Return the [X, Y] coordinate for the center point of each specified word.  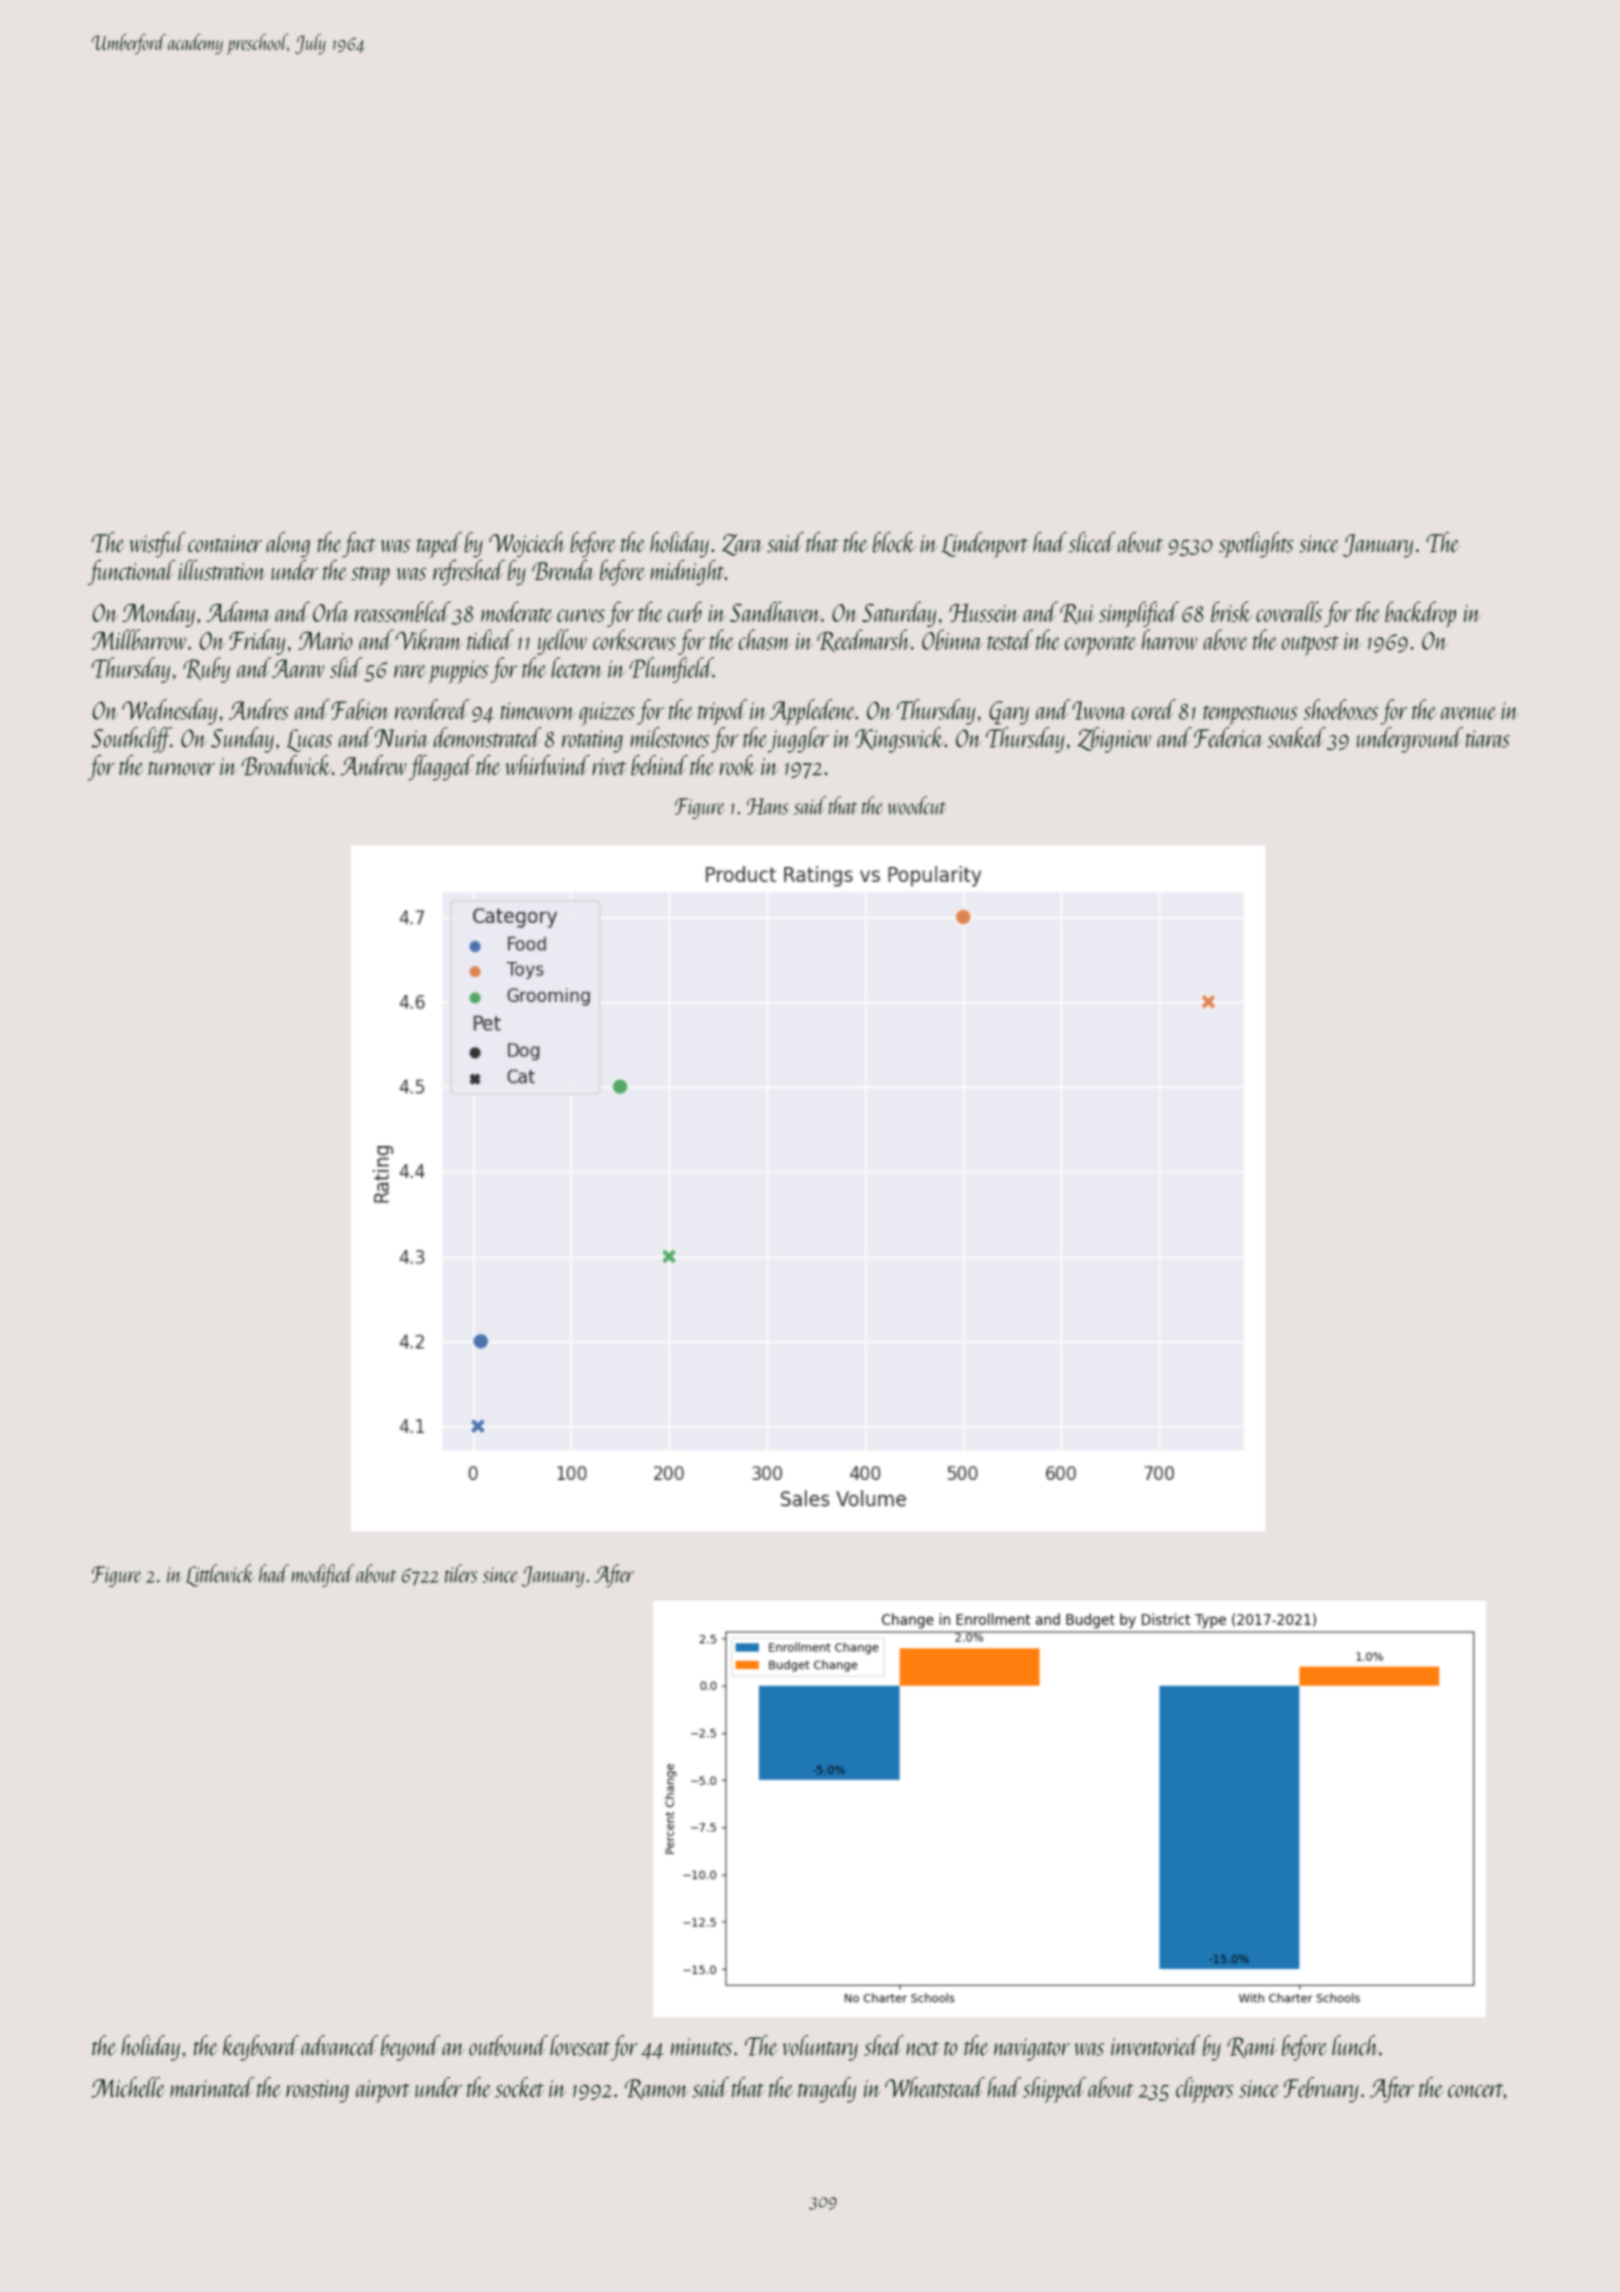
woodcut [916, 805]
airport [383, 2091]
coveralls [1289, 611]
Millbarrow [138, 639]
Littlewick [220, 1575]
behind [659, 765]
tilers [461, 1573]
